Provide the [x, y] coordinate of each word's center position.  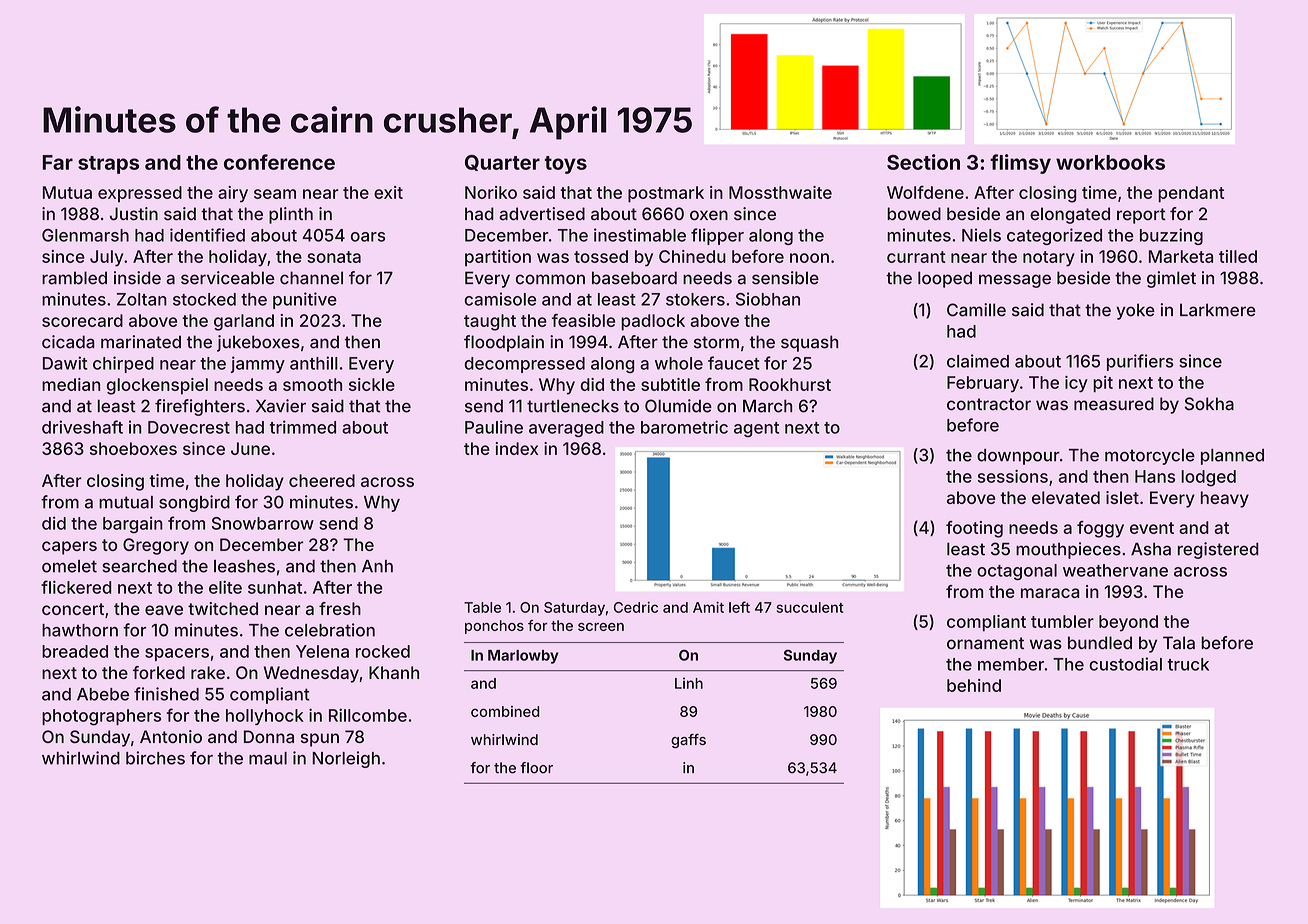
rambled [74, 278]
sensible [785, 278]
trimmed [303, 427]
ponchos [494, 627]
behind [974, 685]
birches [155, 758]
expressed [140, 194]
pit [1103, 384]
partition [498, 258]
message [1015, 281]
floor [536, 768]
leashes [244, 566]
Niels [981, 235]
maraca [1050, 593]
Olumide [678, 406]
